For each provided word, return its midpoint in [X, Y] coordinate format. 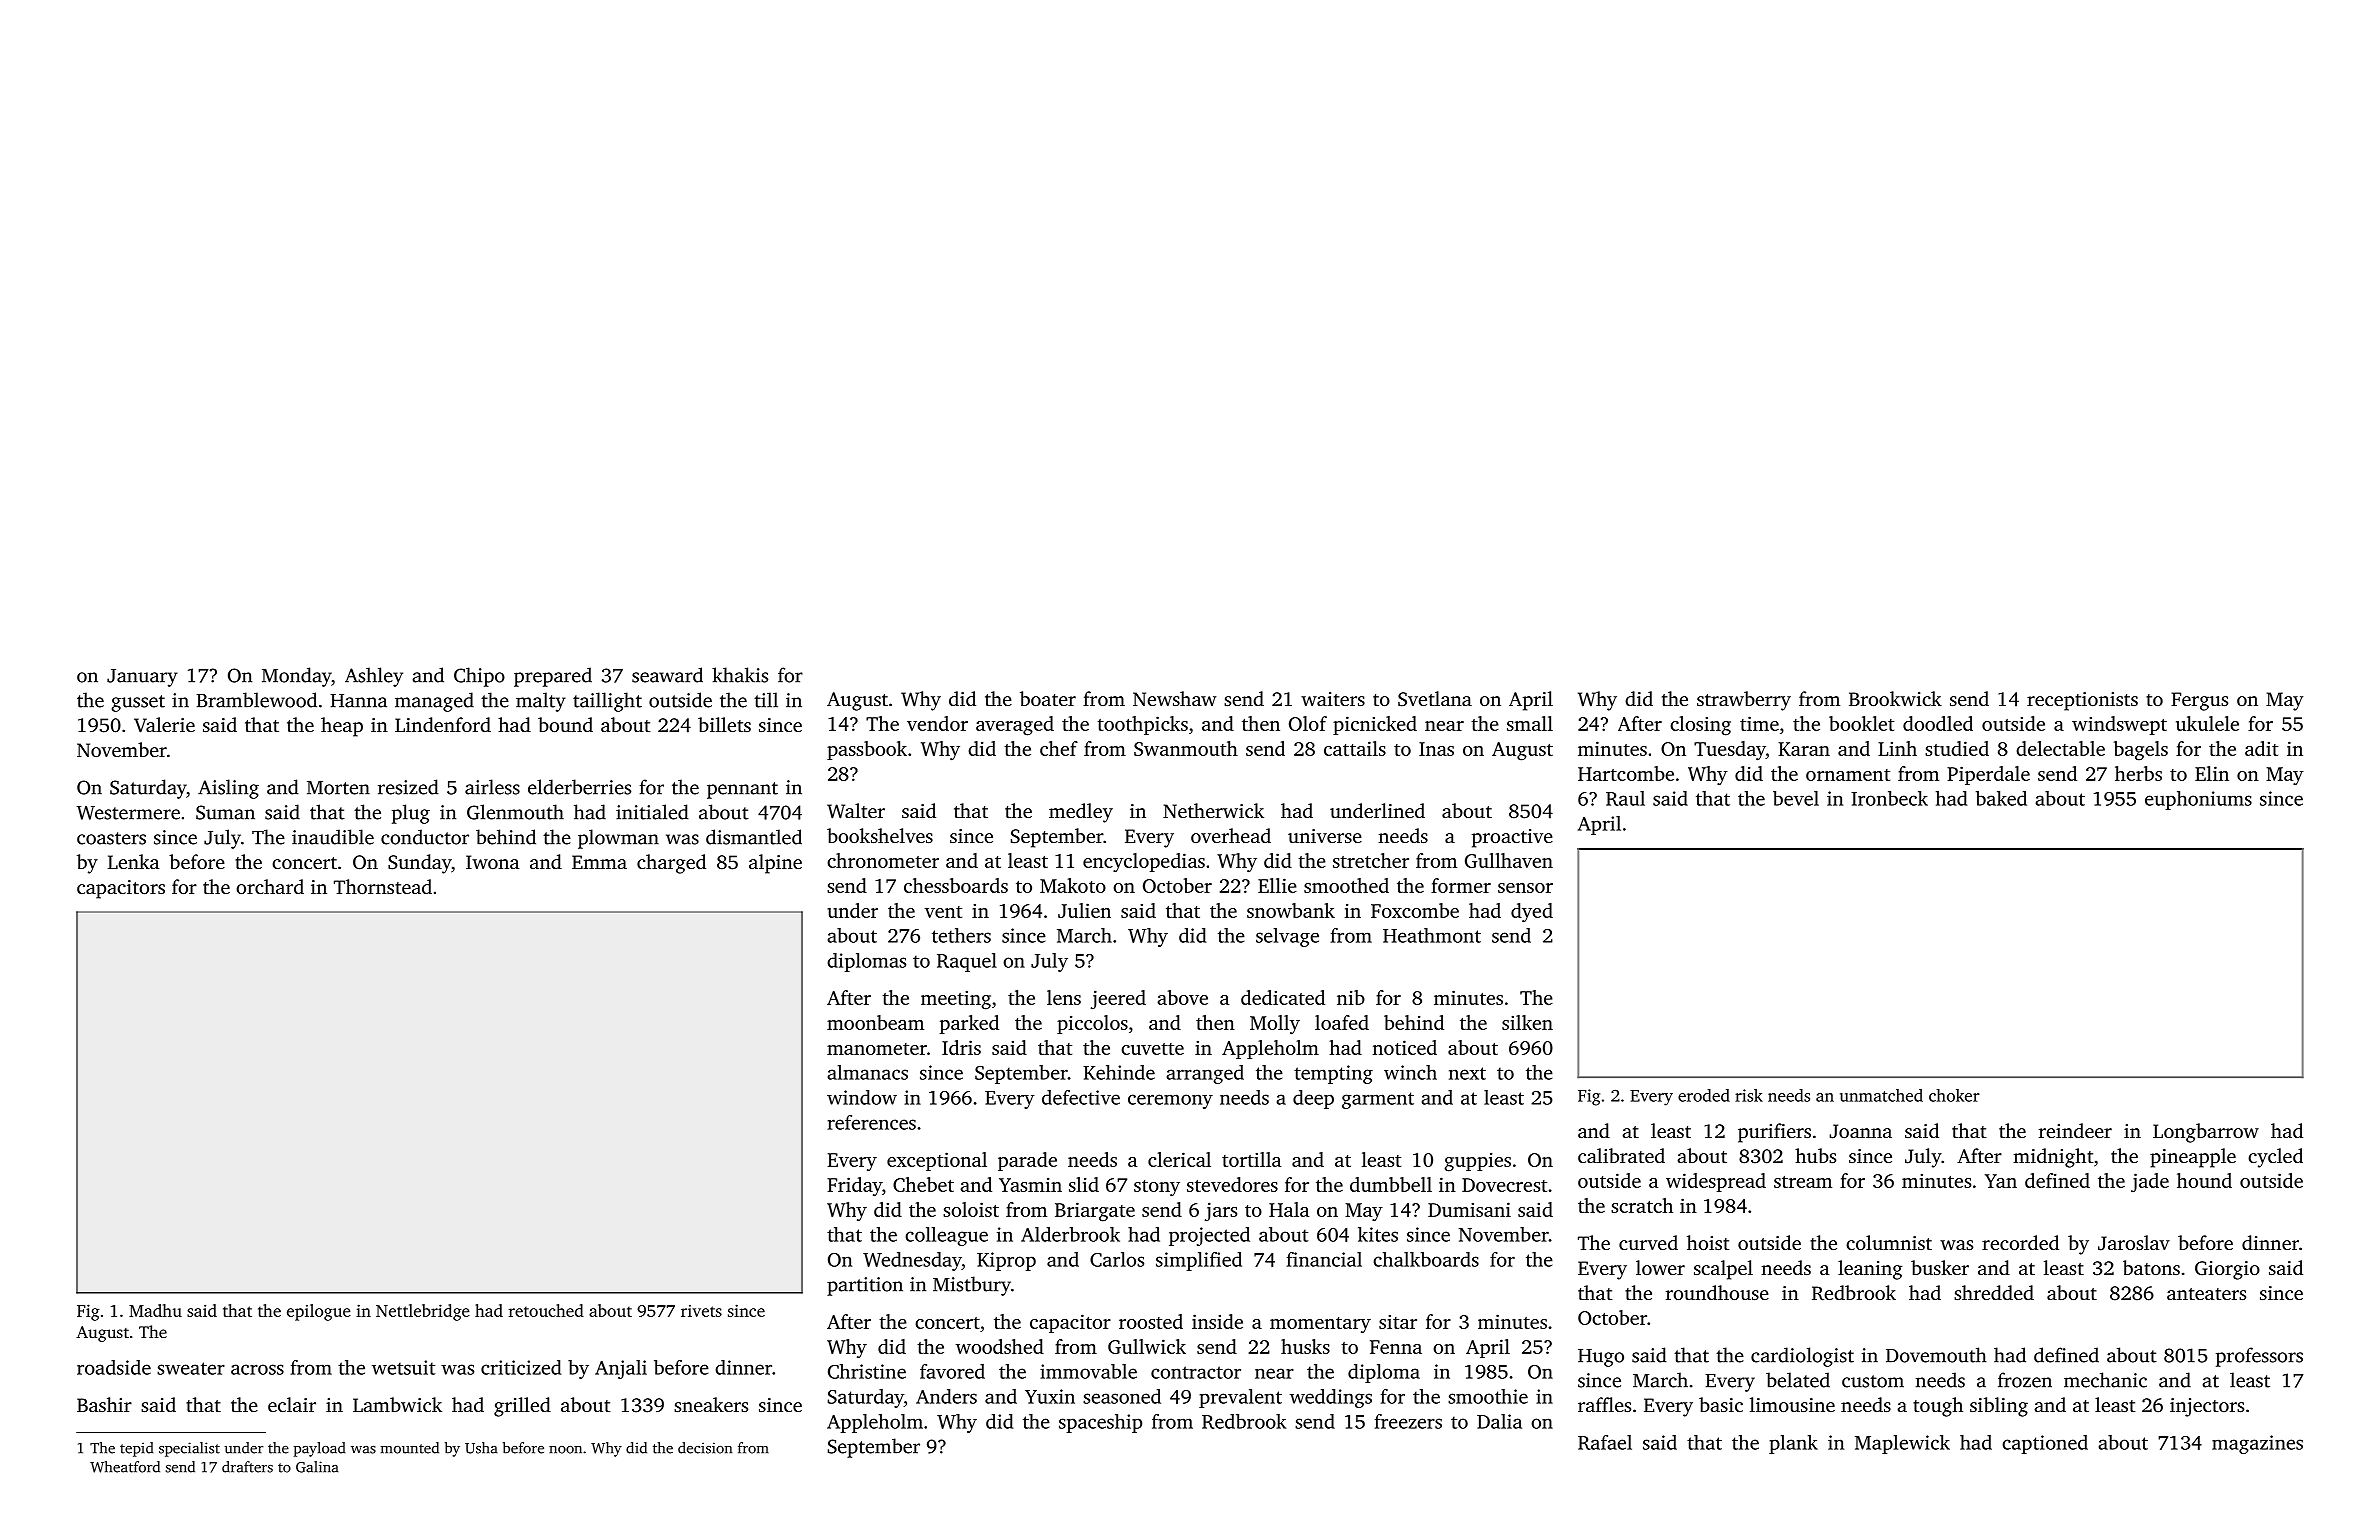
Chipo [479, 677]
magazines [2257, 1444]
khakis [740, 675]
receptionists [2082, 701]
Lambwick [397, 1404]
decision [705, 1448]
